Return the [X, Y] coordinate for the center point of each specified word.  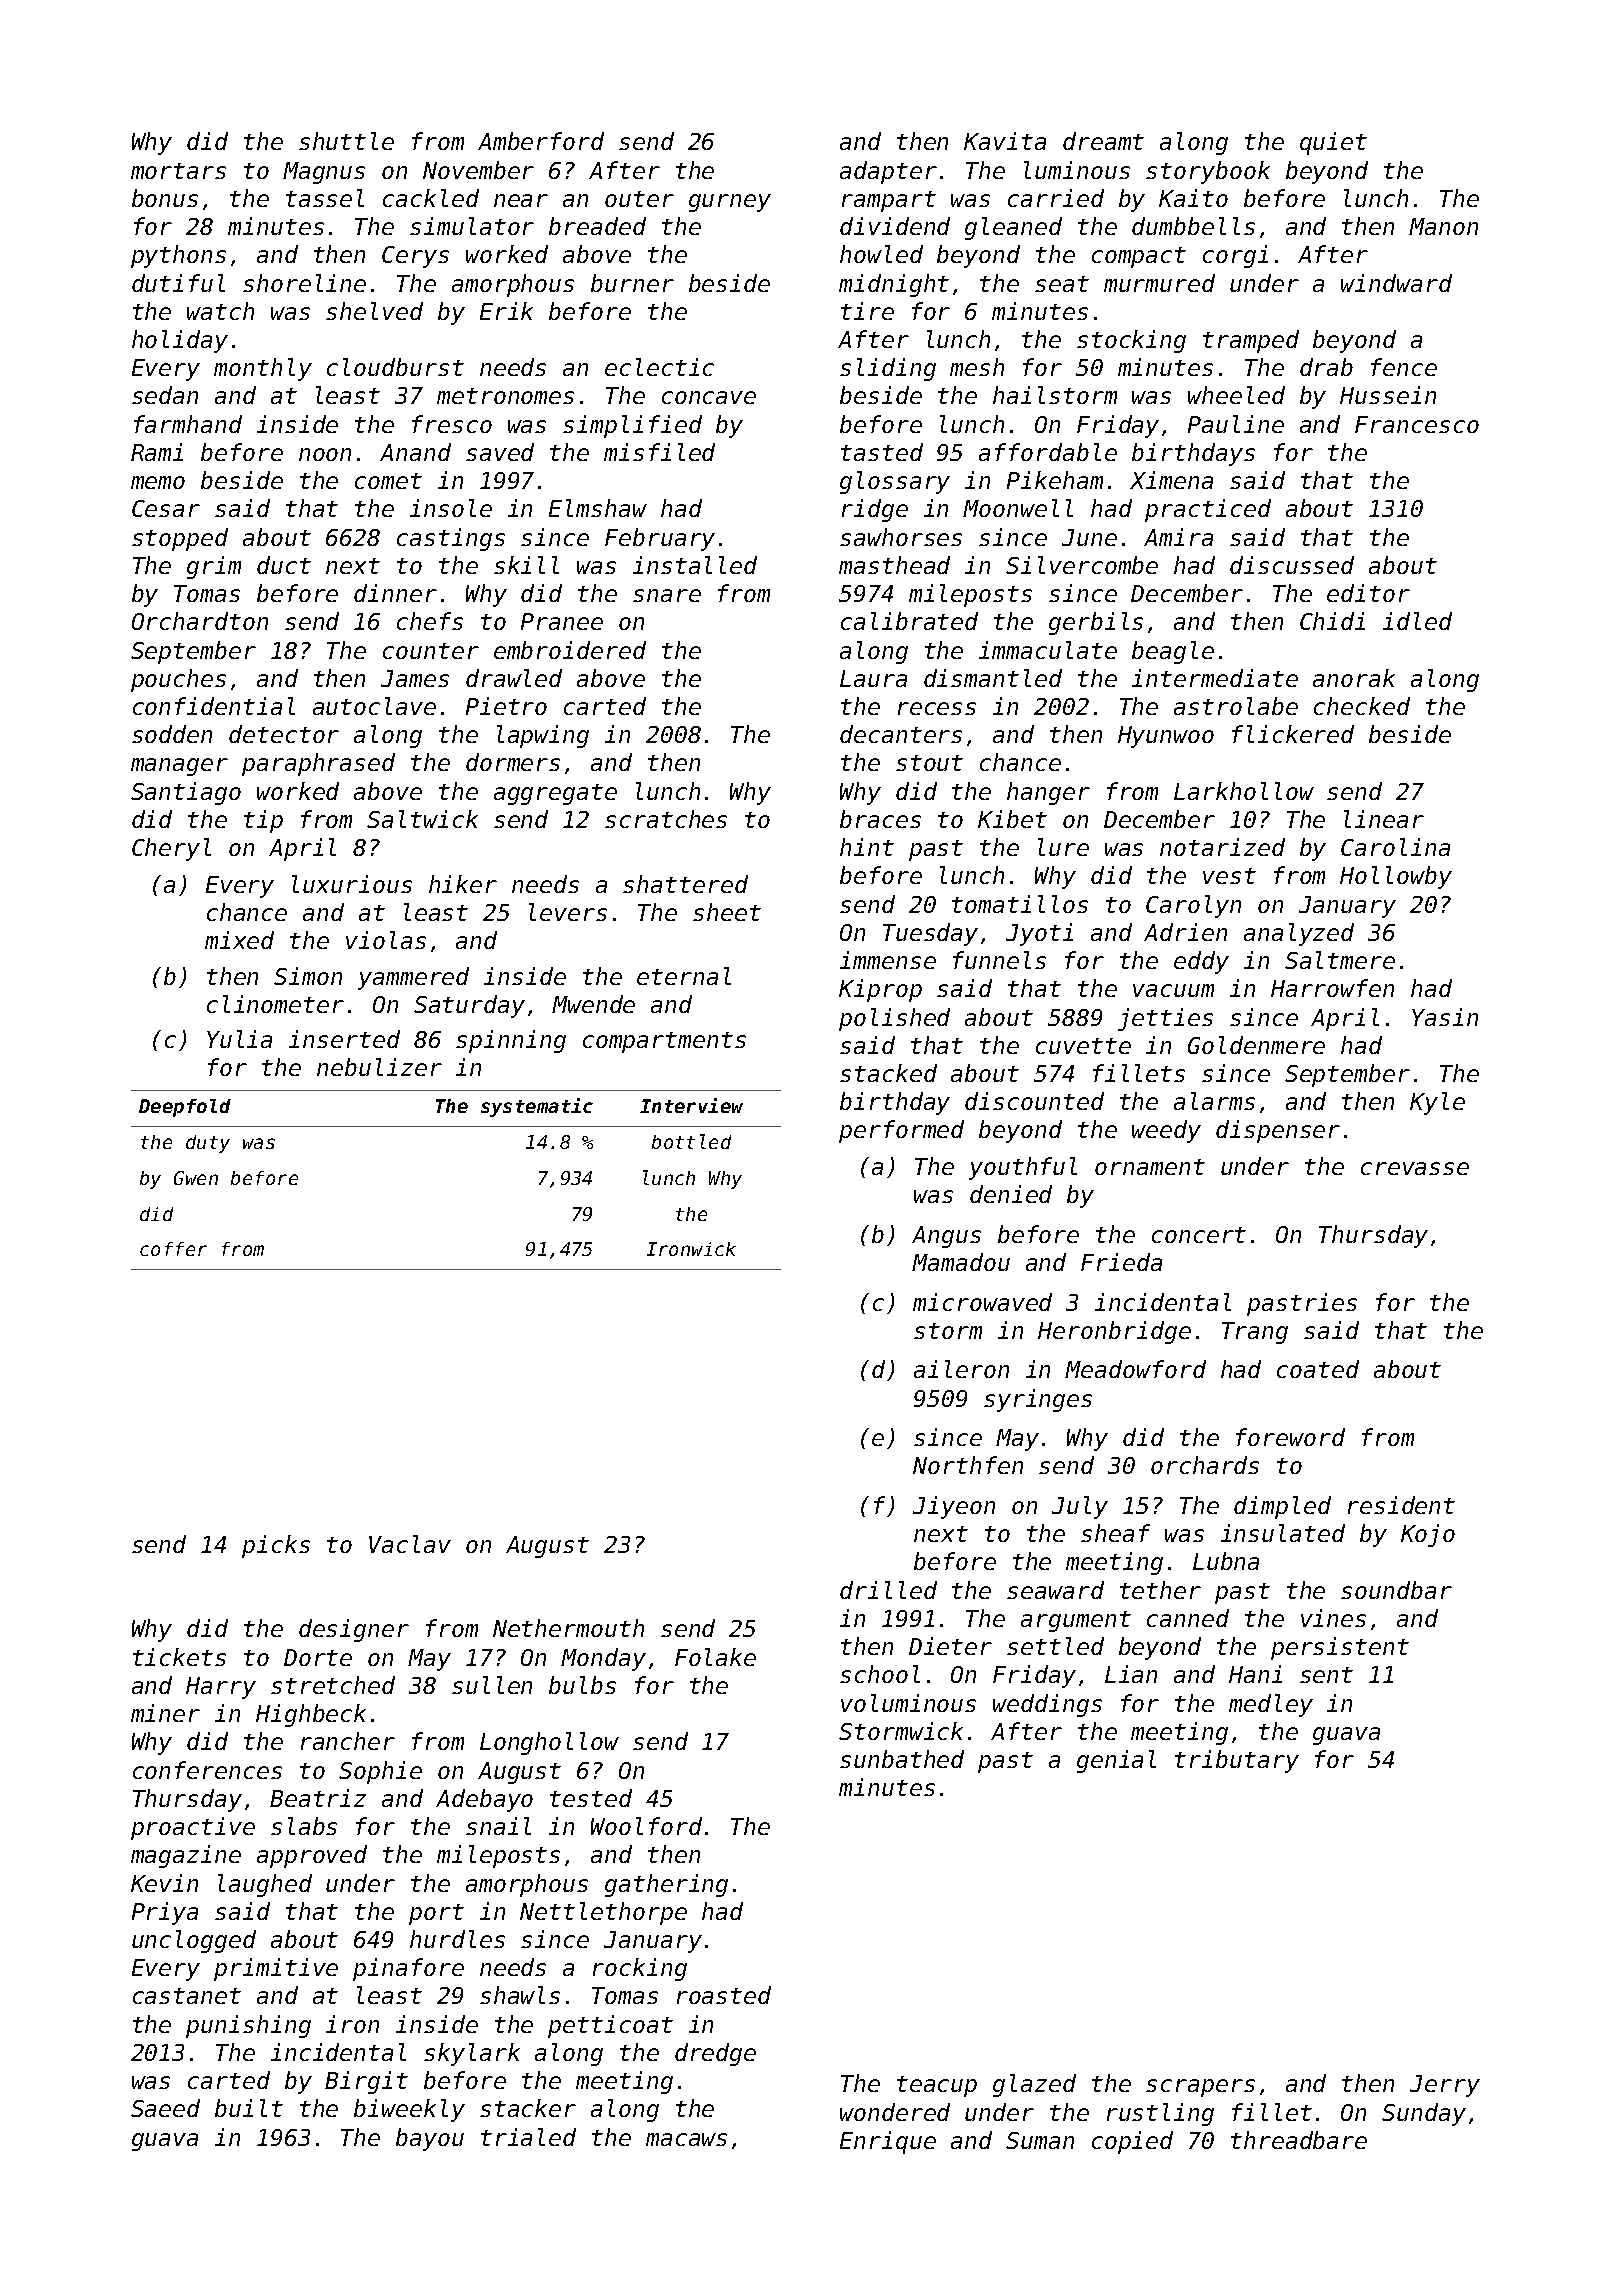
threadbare [1299, 2140]
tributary [1237, 1761]
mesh [977, 367]
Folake [715, 1657]
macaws [686, 2139]
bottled [691, 1141]
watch [220, 311]
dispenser [1278, 1131]
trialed [528, 2137]
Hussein [1388, 395]
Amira [1178, 537]
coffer [173, 1249]
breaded [597, 226]
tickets [179, 1657]
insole [451, 508]
